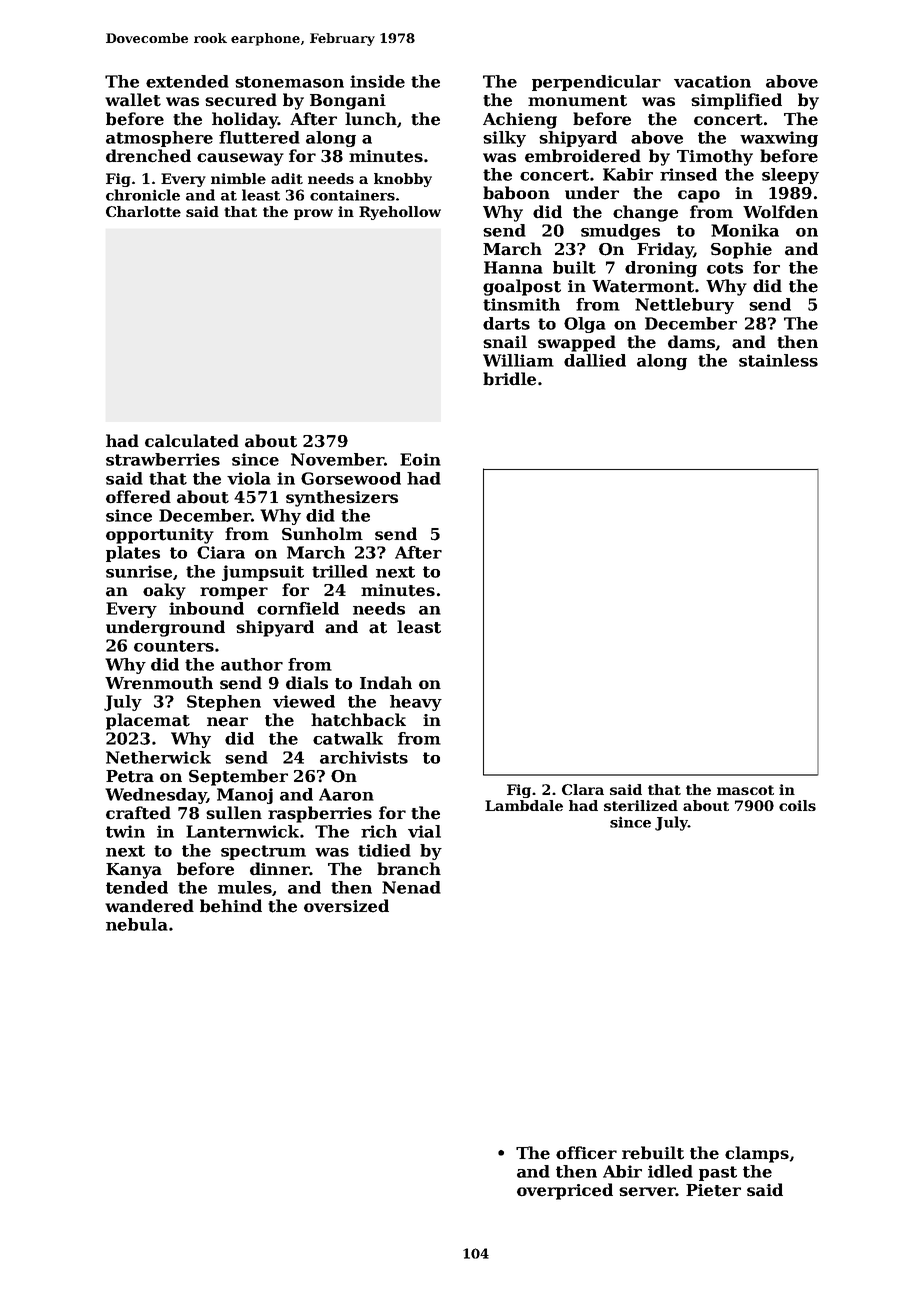 Image resolution: width=924 pixels, height=1308 pixels. What do you see at coordinates (524, 805) in the image?
I see `Lambdale` at bounding box center [524, 805].
